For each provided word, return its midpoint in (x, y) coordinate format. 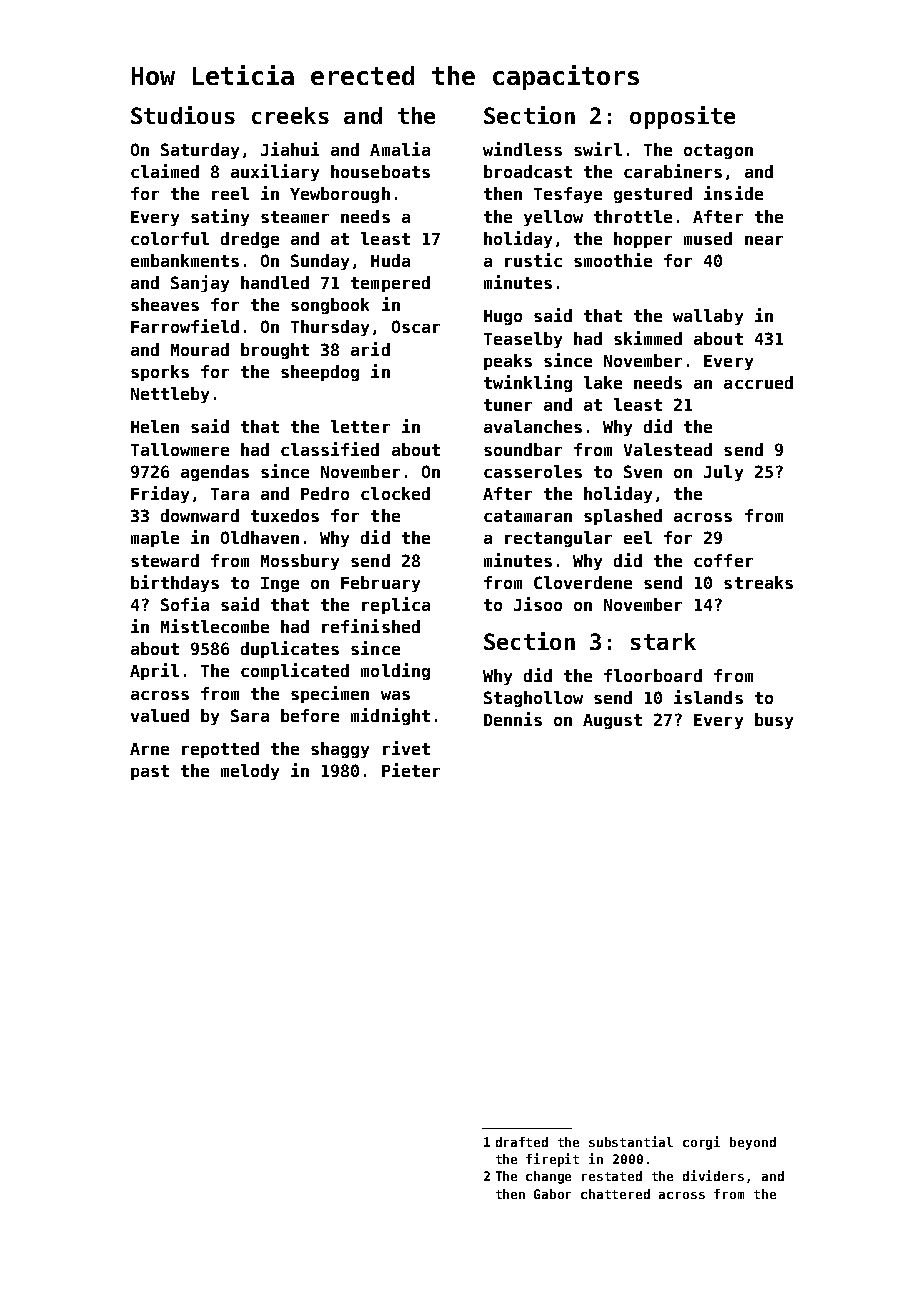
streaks (758, 582)
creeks (290, 115)
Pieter (411, 770)
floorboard (653, 675)
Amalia (400, 149)
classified (330, 449)
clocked (395, 493)
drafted (522, 1142)
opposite (682, 117)
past (150, 772)
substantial (631, 1141)
